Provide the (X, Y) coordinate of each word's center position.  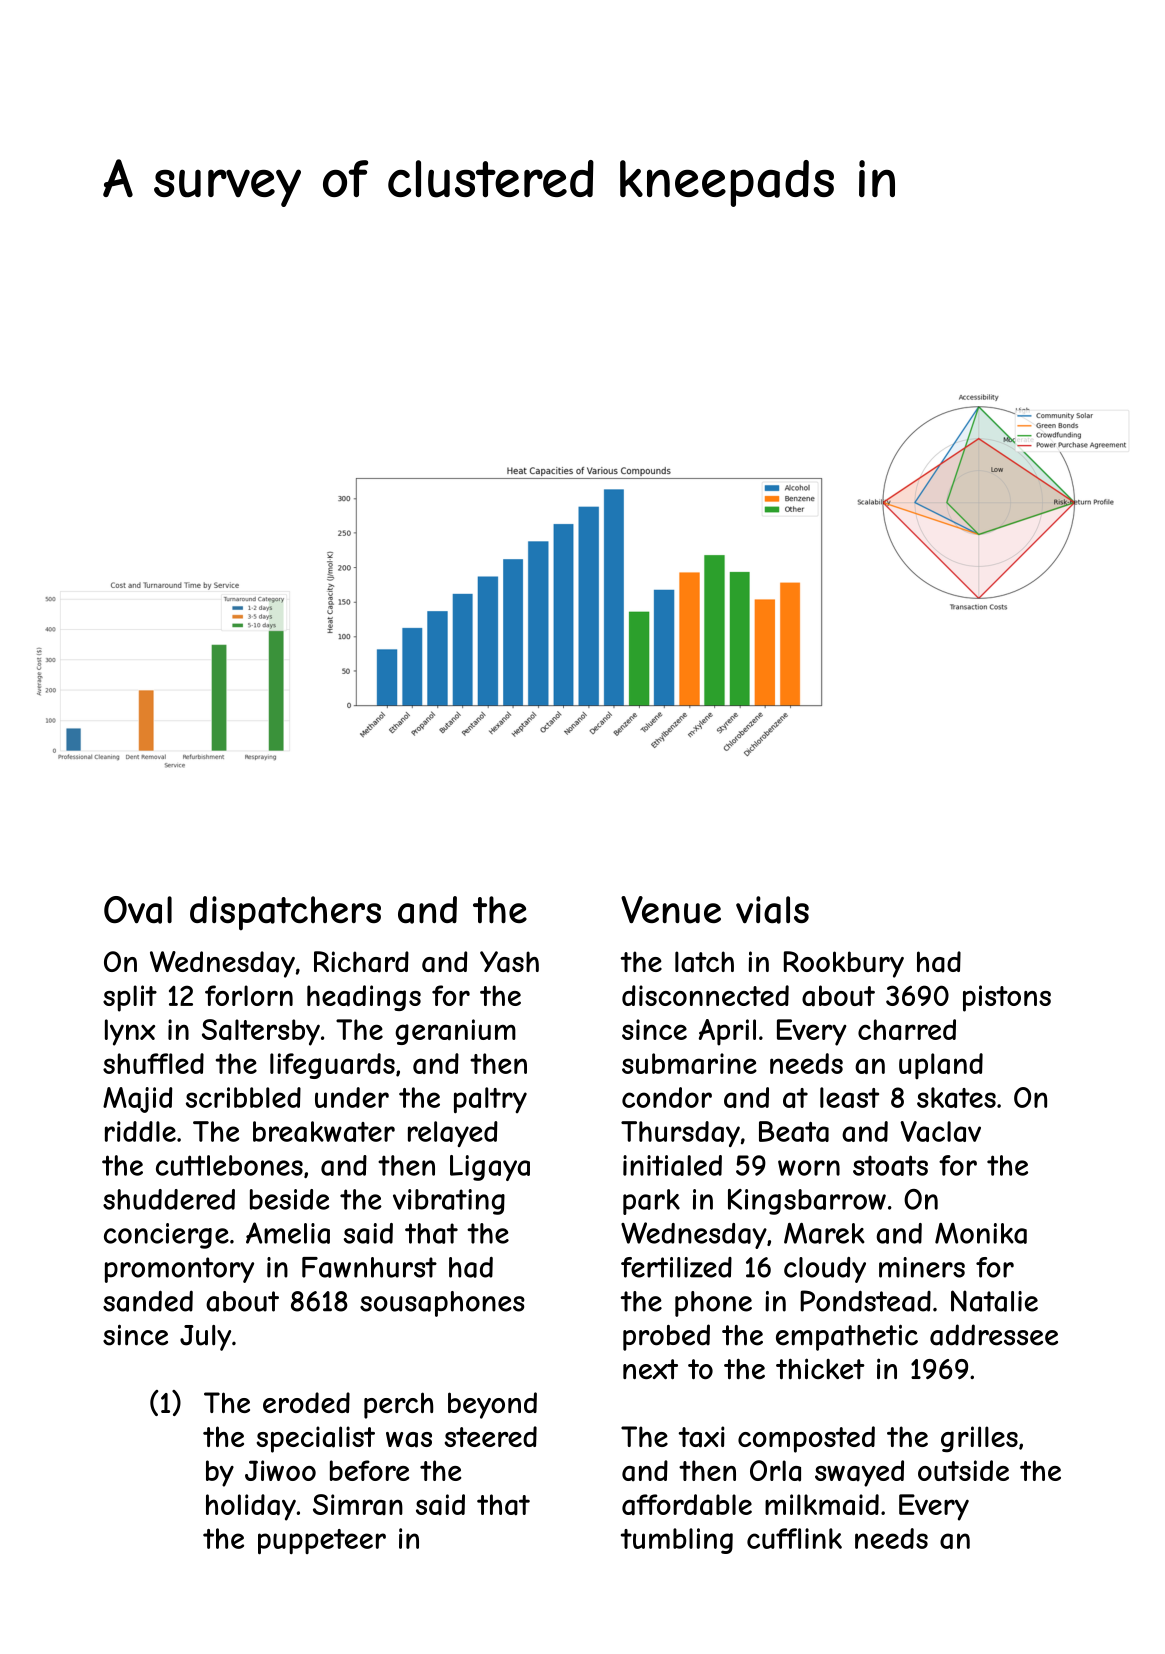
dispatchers (285, 913)
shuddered (169, 1199)
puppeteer (322, 1541)
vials (772, 910)
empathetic (847, 1337)
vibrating (449, 1202)
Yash (509, 962)
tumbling (677, 1541)
